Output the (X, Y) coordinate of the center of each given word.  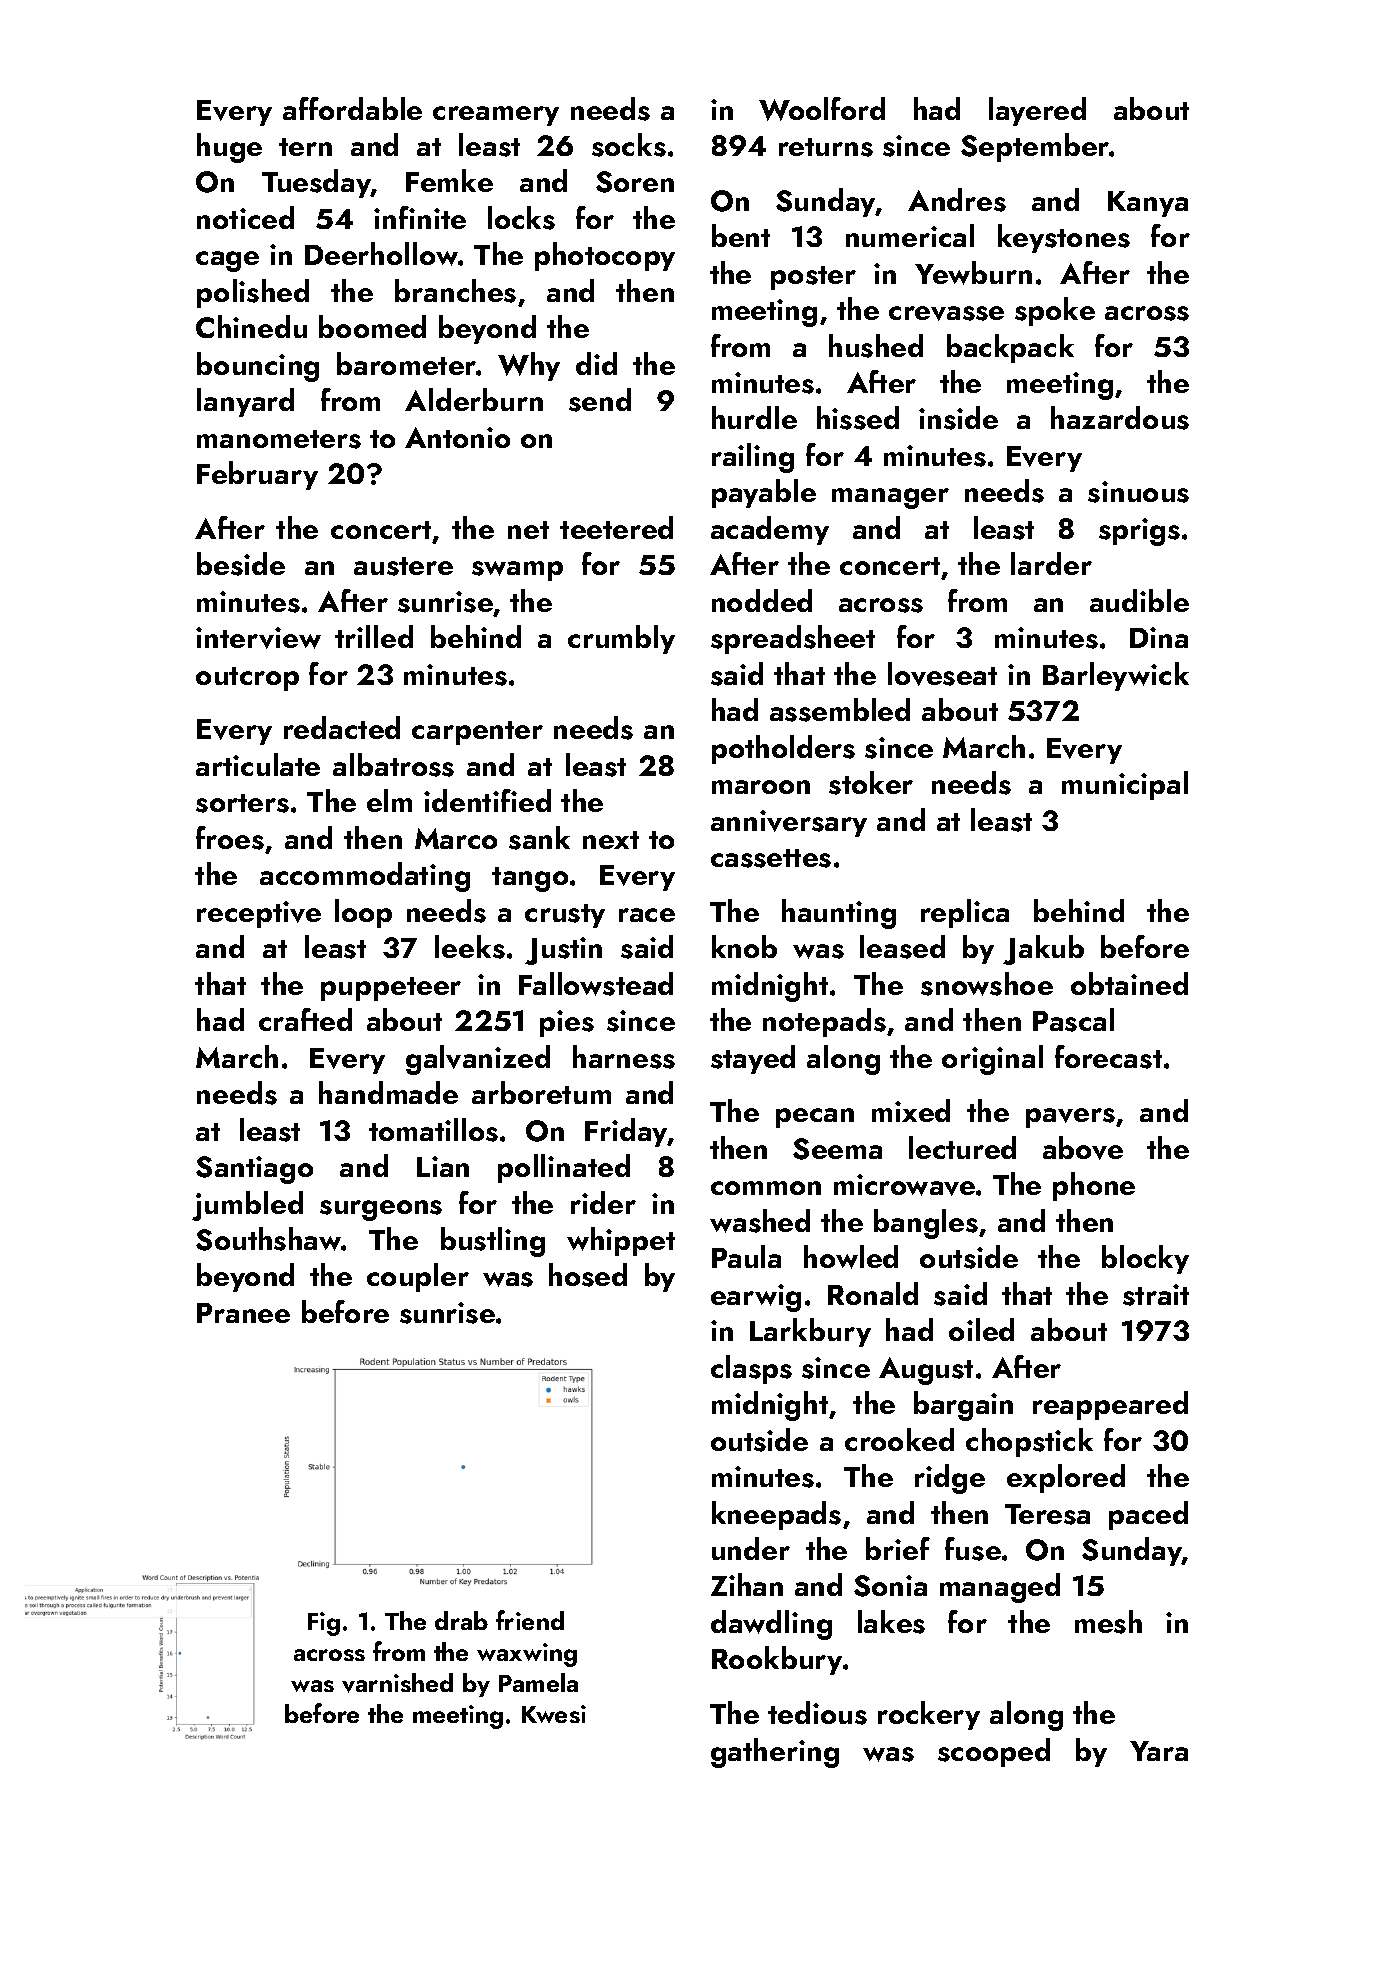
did (596, 363)
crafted (305, 1019)
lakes (891, 1622)
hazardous (1120, 418)
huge (229, 148)
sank (539, 838)
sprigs (1139, 532)
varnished (397, 1683)
